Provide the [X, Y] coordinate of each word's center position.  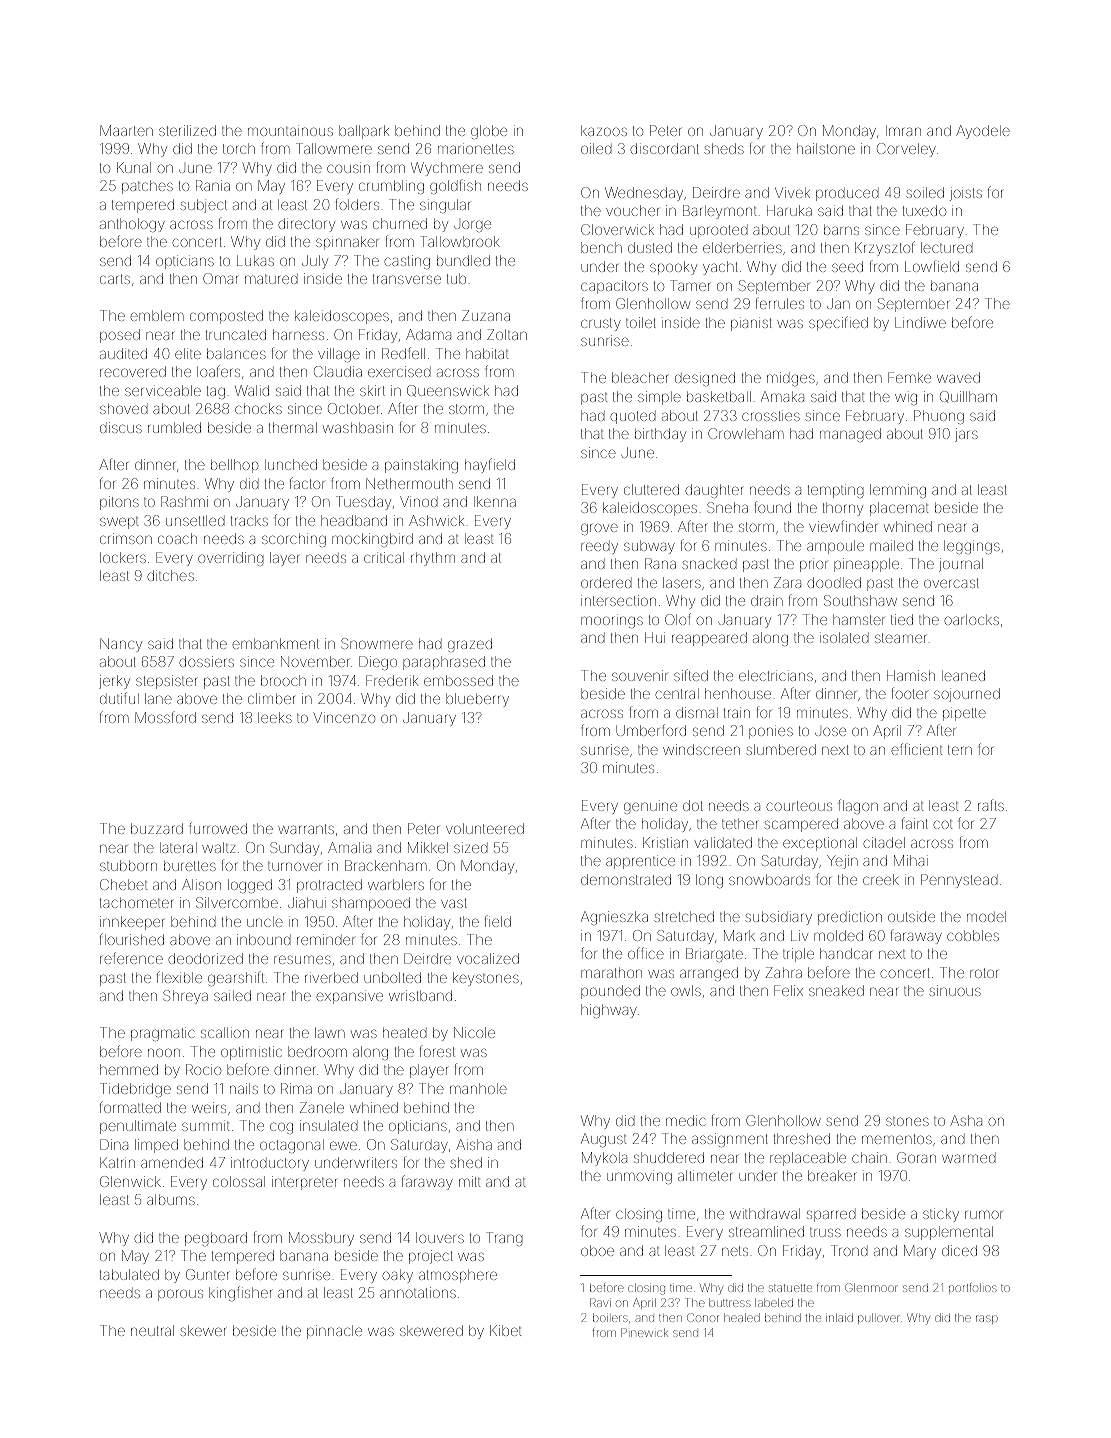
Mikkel [428, 847]
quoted [633, 417]
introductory [270, 1164]
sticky [941, 1215]
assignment [730, 1140]
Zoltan [507, 334]
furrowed [218, 828]
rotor [984, 973]
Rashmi [184, 501]
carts [115, 279]
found [773, 507]
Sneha [727, 507]
